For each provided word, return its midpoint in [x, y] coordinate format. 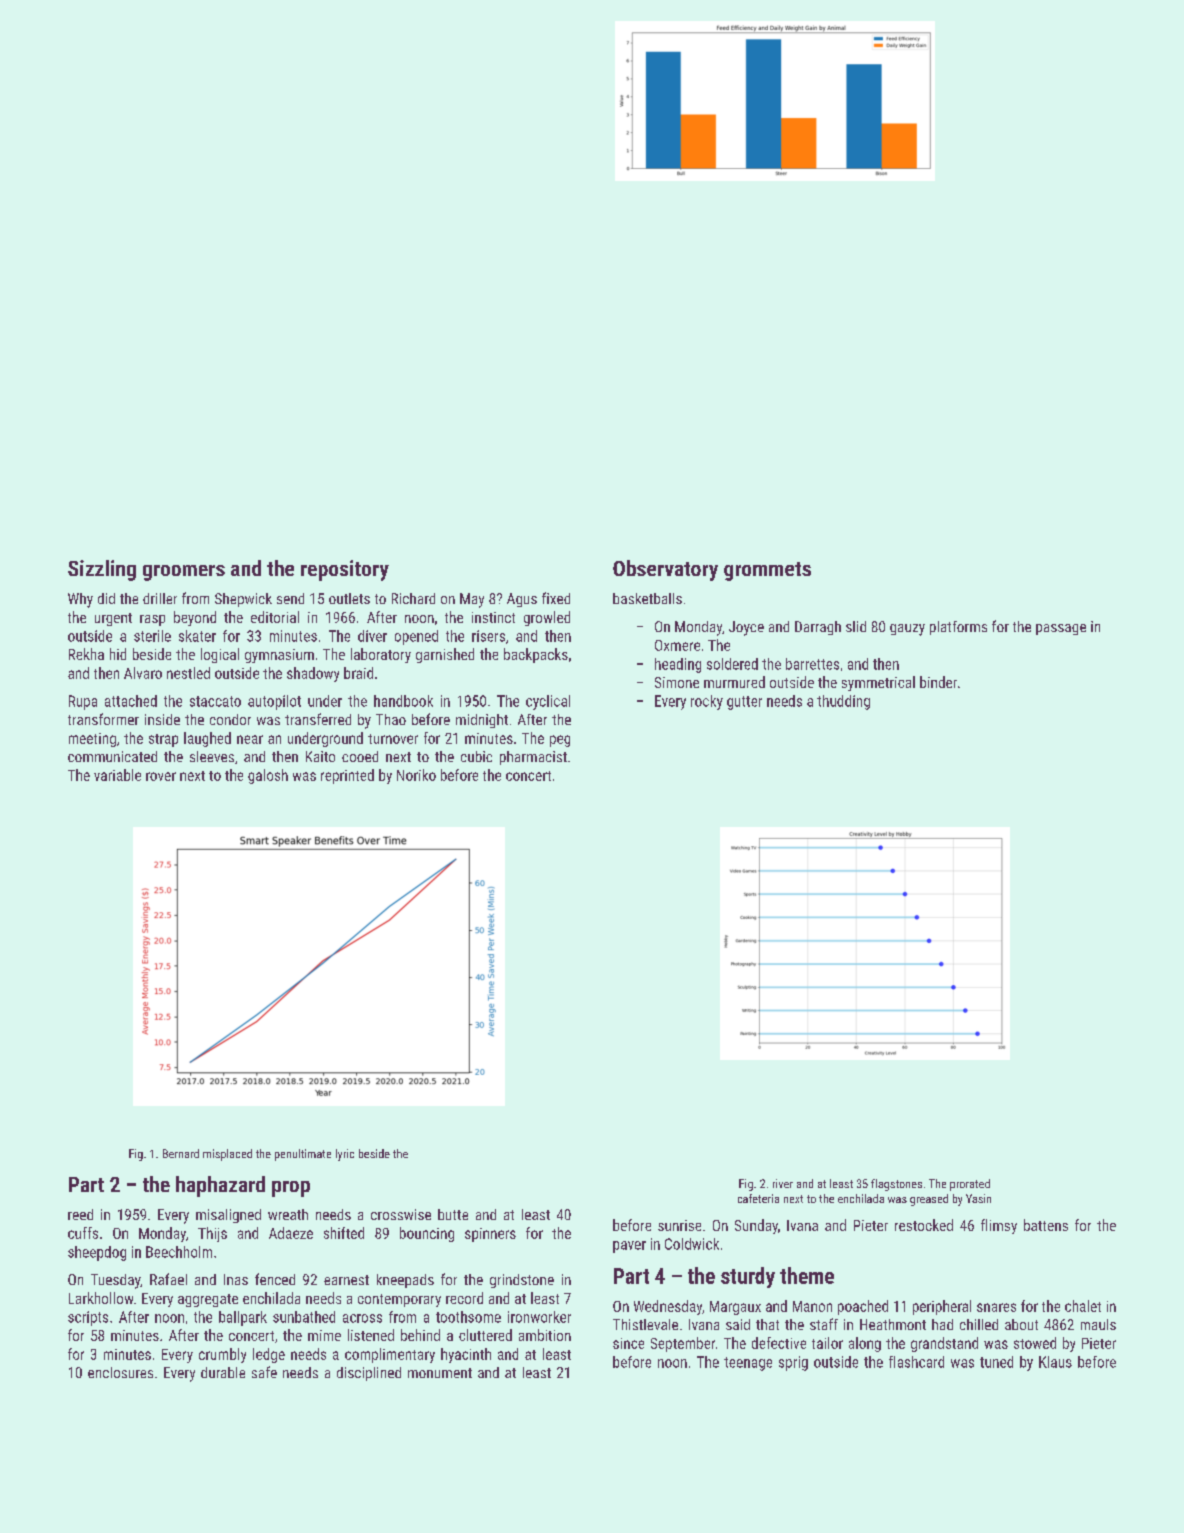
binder [938, 682]
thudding [843, 702]
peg [560, 741]
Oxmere [677, 645]
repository [345, 570]
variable [117, 775]
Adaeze [291, 1233]
